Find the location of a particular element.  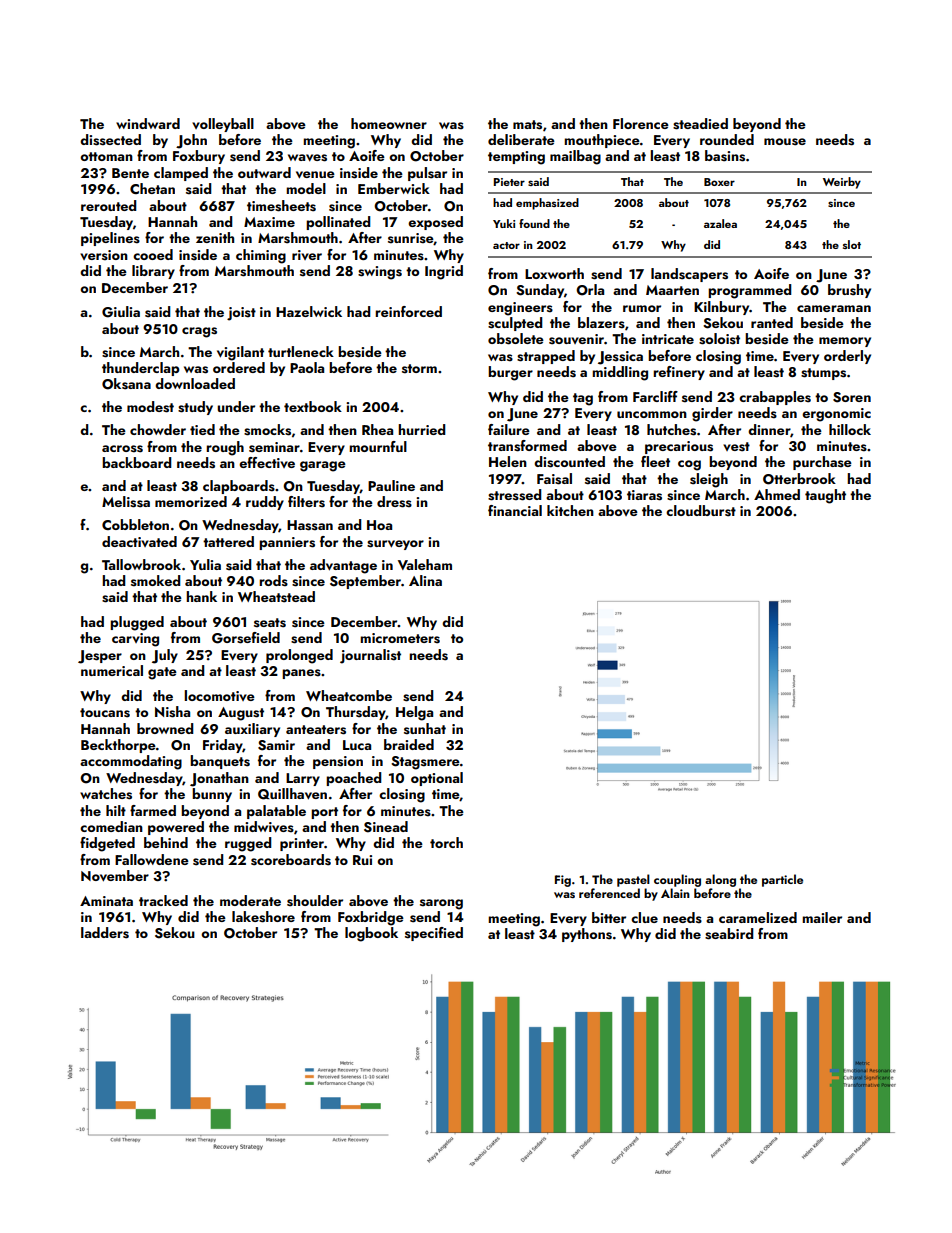

seabird is located at coordinates (729, 934).
